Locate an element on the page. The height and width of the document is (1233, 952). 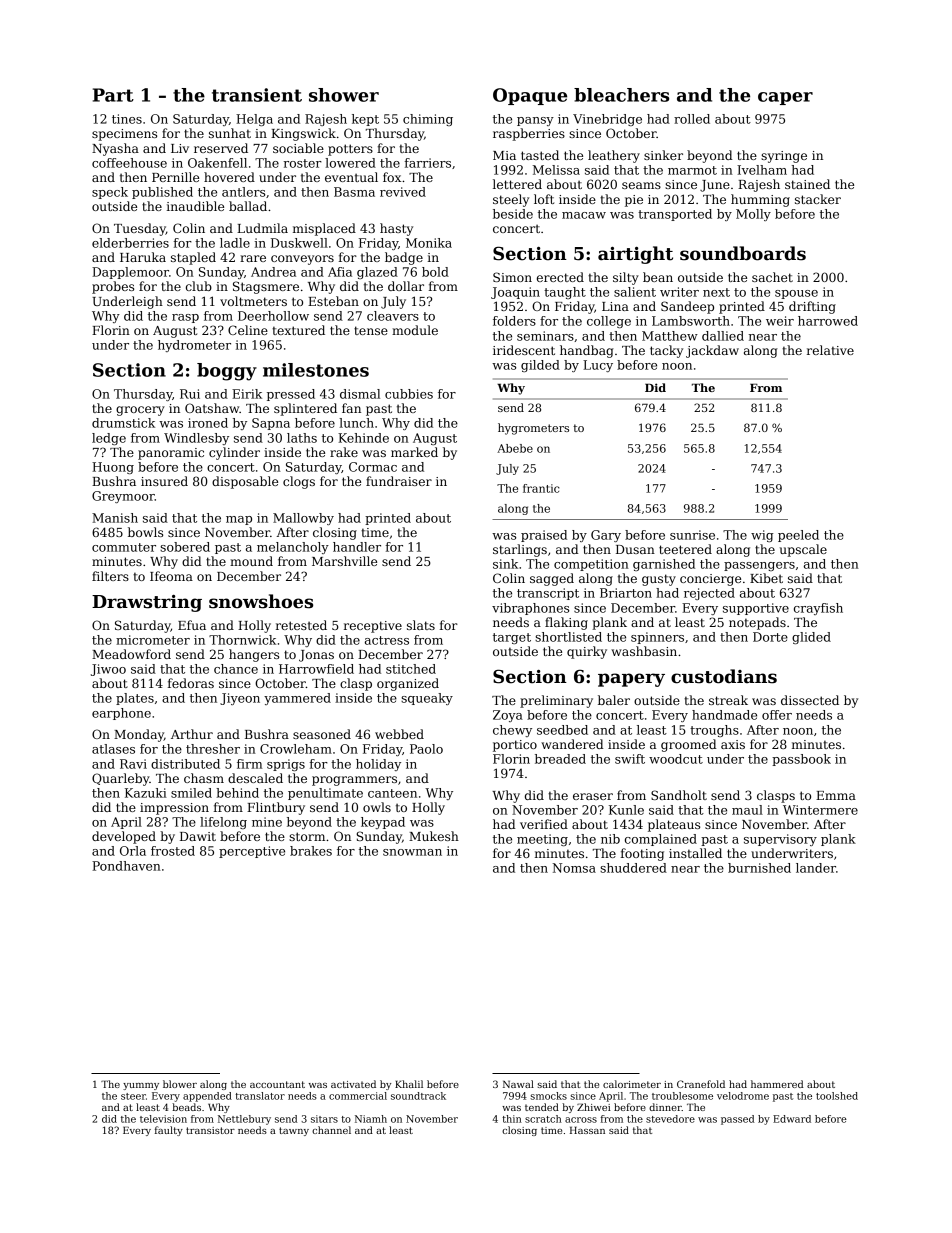
caper is located at coordinates (785, 98).
